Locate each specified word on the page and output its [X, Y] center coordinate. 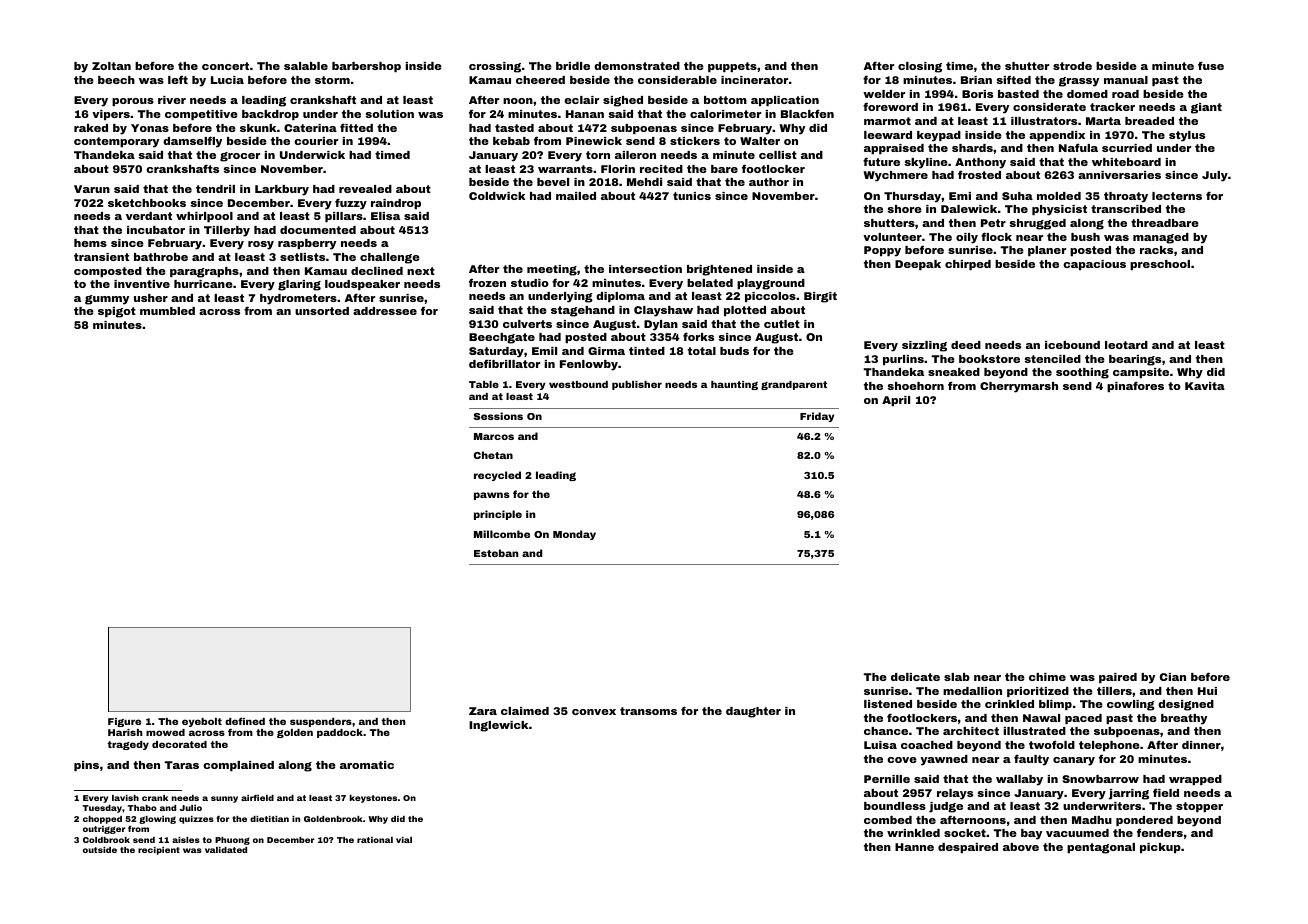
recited [661, 169]
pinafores [1135, 386]
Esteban [496, 553]
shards [972, 148]
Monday [574, 535]
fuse [1211, 66]
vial [404, 840]
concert [225, 66]
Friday [817, 417]
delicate [915, 677]
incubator [156, 230]
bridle [573, 66]
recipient [159, 851]
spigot [117, 312]
